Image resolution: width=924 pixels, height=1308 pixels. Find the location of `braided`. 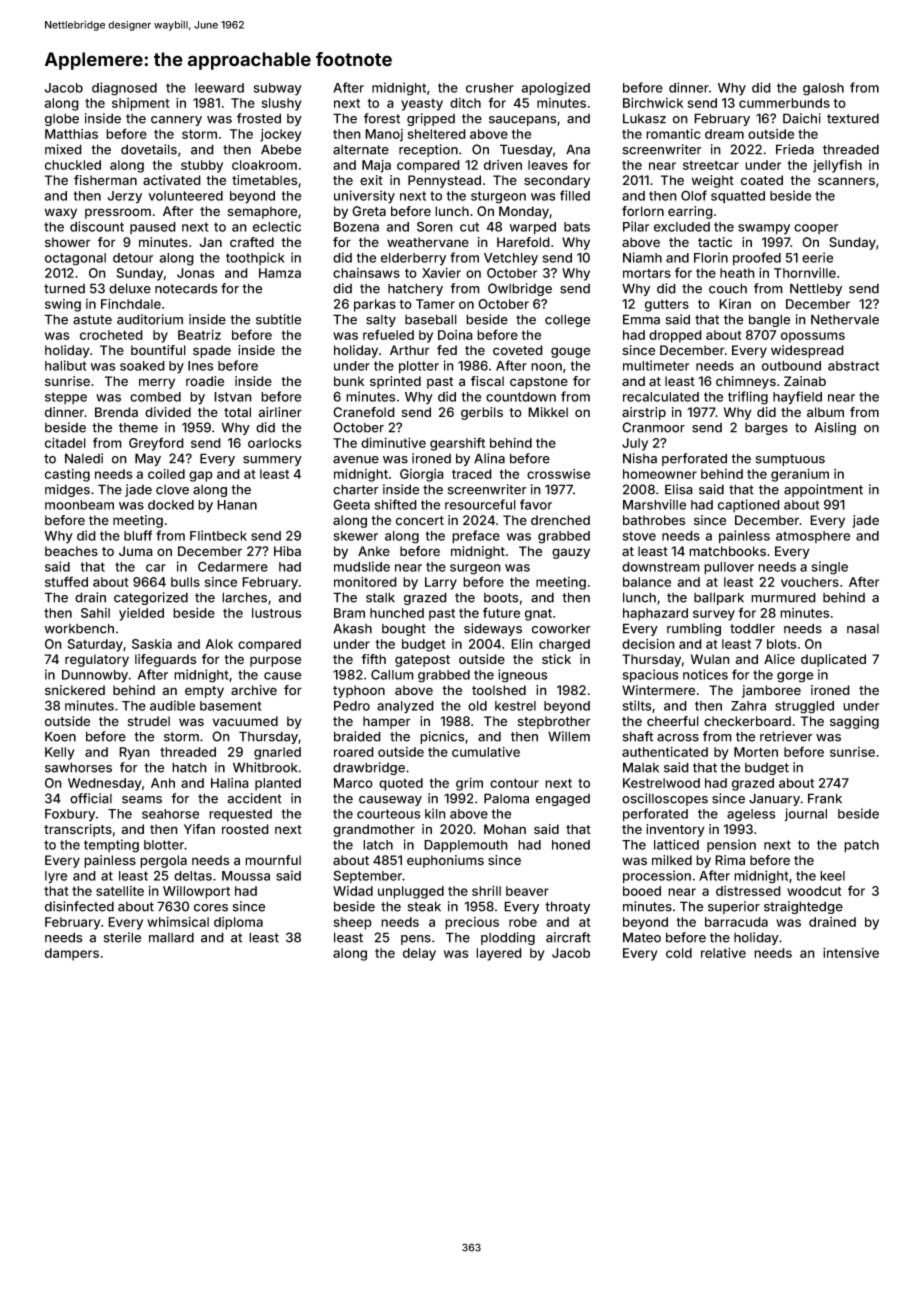

braided is located at coordinates (357, 736).
